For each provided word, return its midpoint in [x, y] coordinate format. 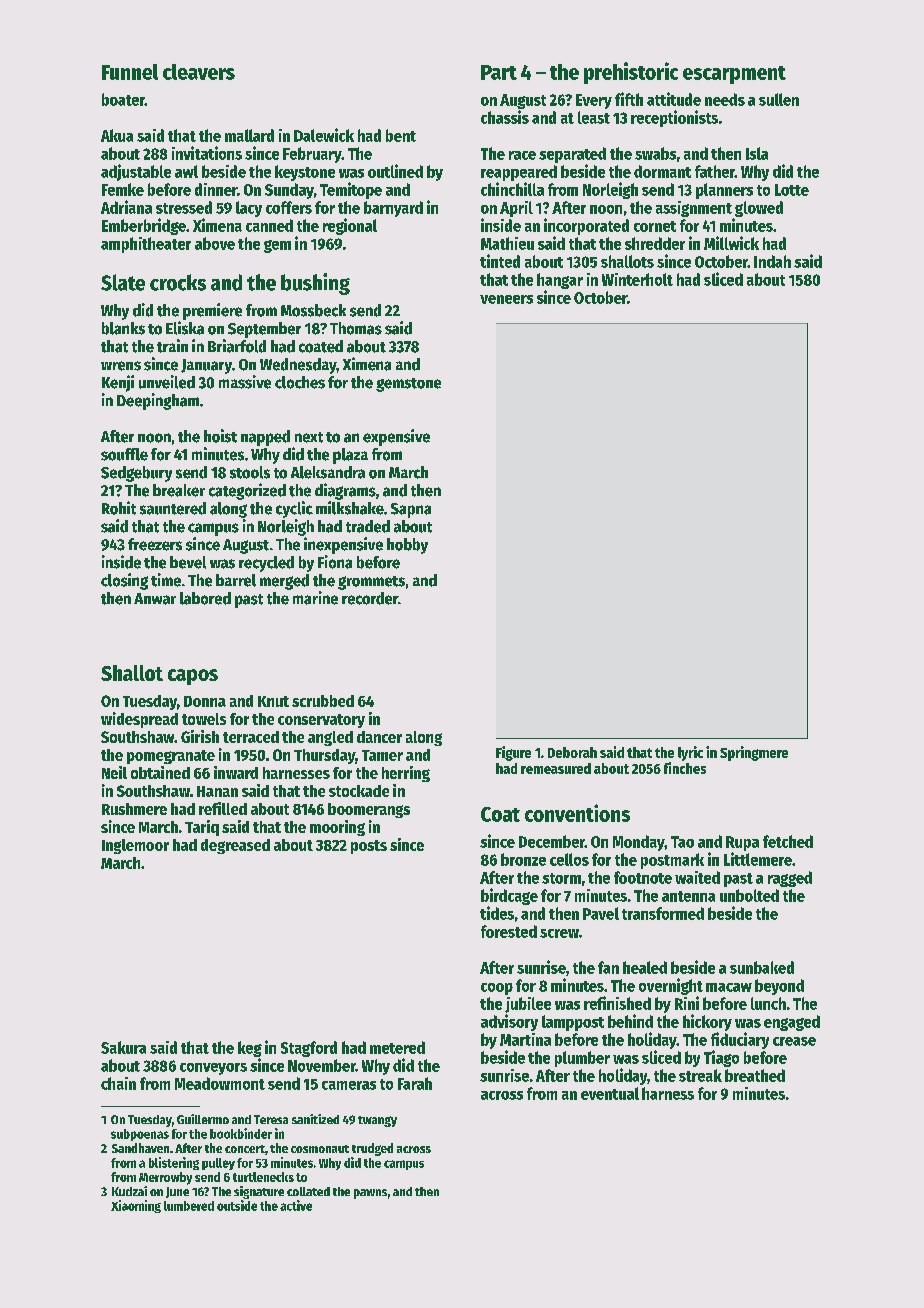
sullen [779, 99]
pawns [370, 1194]
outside [237, 1205]
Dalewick [324, 135]
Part [499, 72]
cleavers [199, 72]
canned [269, 225]
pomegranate [171, 757]
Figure [513, 753]
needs [725, 99]
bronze [523, 859]
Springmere [754, 753]
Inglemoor [135, 846]
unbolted [749, 895]
